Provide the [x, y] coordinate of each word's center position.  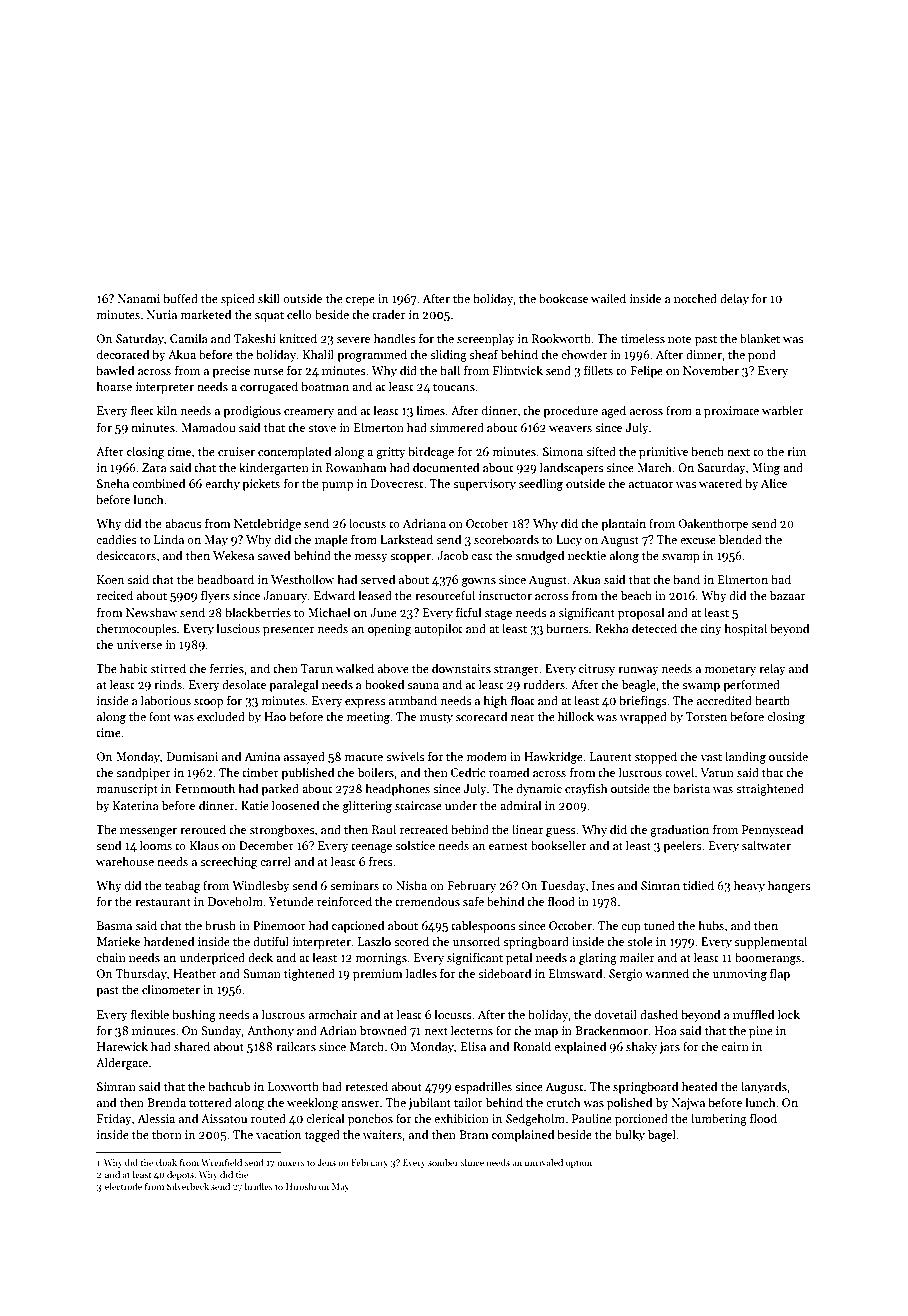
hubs [711, 925]
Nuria [162, 314]
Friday [114, 1119]
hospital [746, 629]
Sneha [113, 483]
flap [780, 974]
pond [762, 355]
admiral [520, 805]
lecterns [472, 1030]
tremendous [427, 901]
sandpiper [143, 773]
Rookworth [561, 338]
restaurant [163, 902]
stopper [410, 557]
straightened [770, 789]
